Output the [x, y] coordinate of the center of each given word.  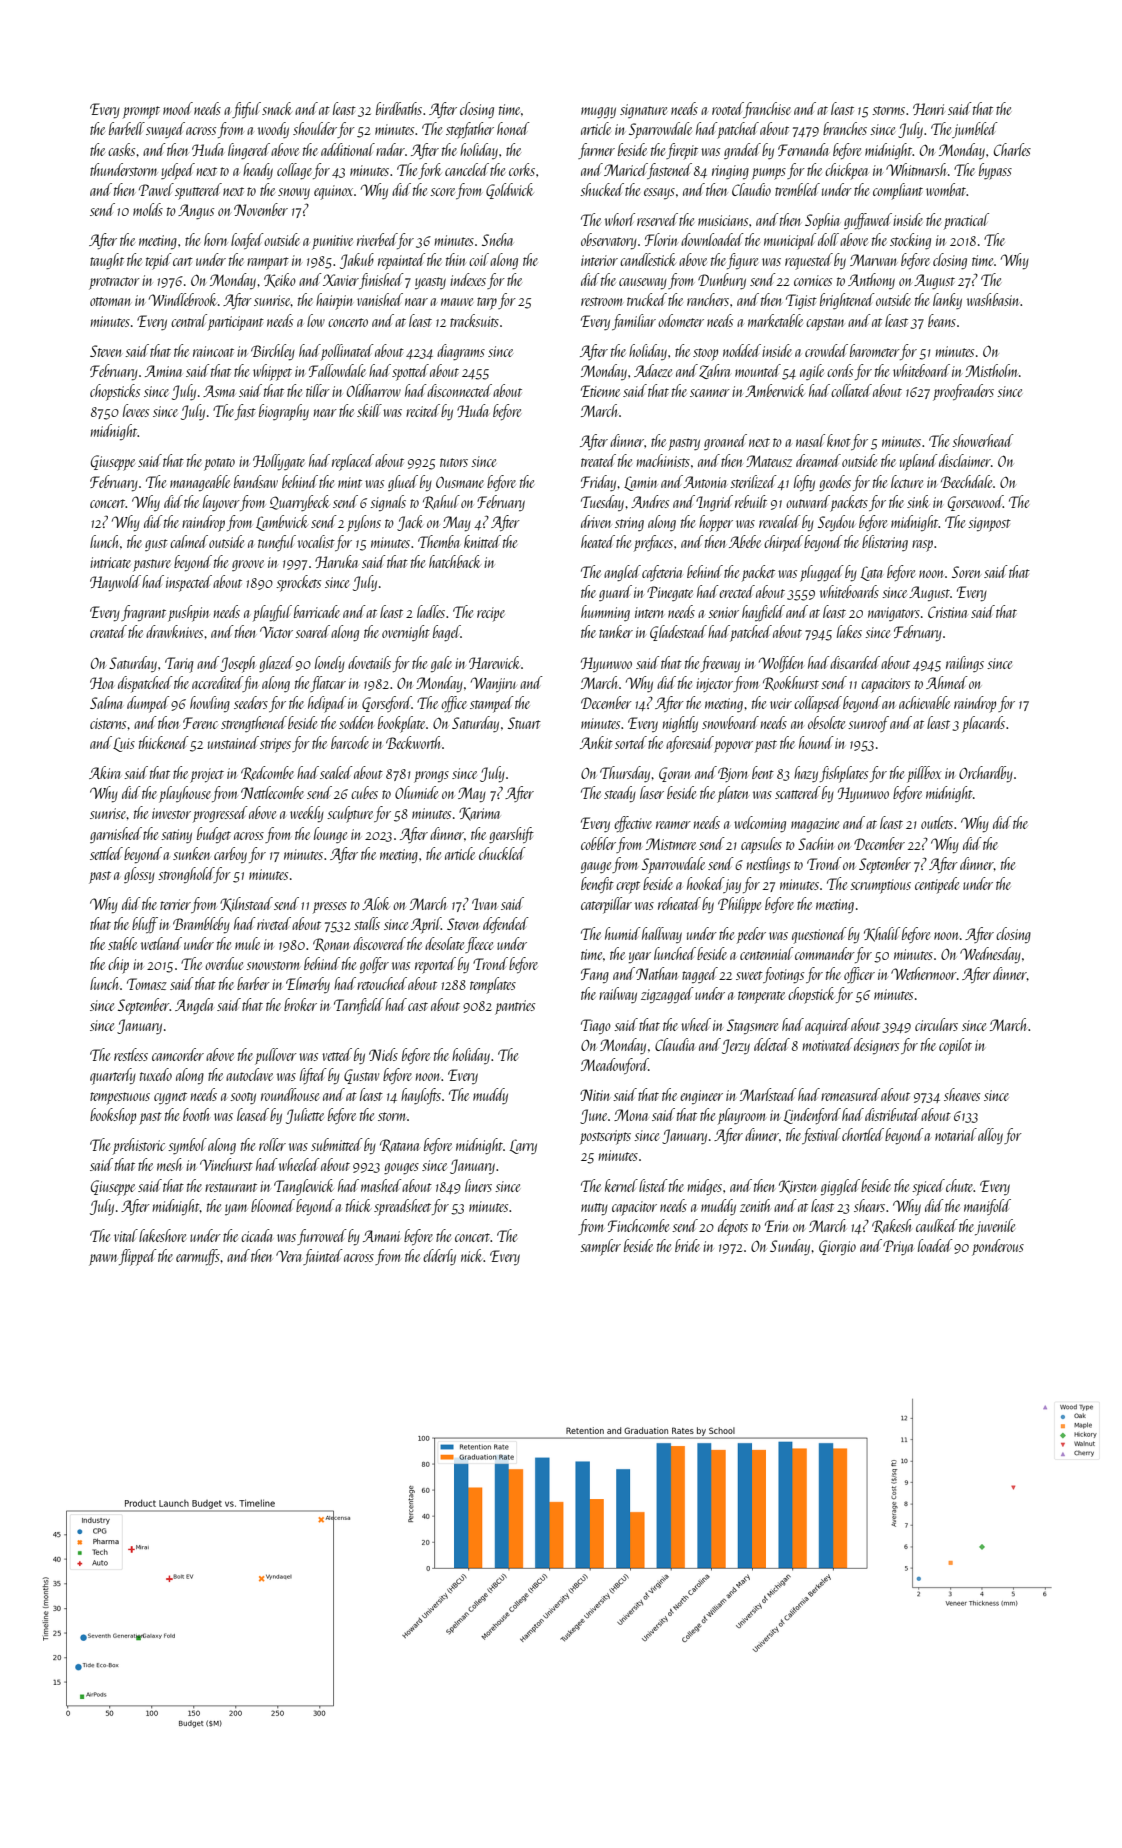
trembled [797, 189]
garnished [116, 835]
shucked [602, 189]
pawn [103, 1260]
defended [506, 925]
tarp [487, 303]
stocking [910, 241]
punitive [332, 242]
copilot [955, 1046]
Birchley [273, 352]
